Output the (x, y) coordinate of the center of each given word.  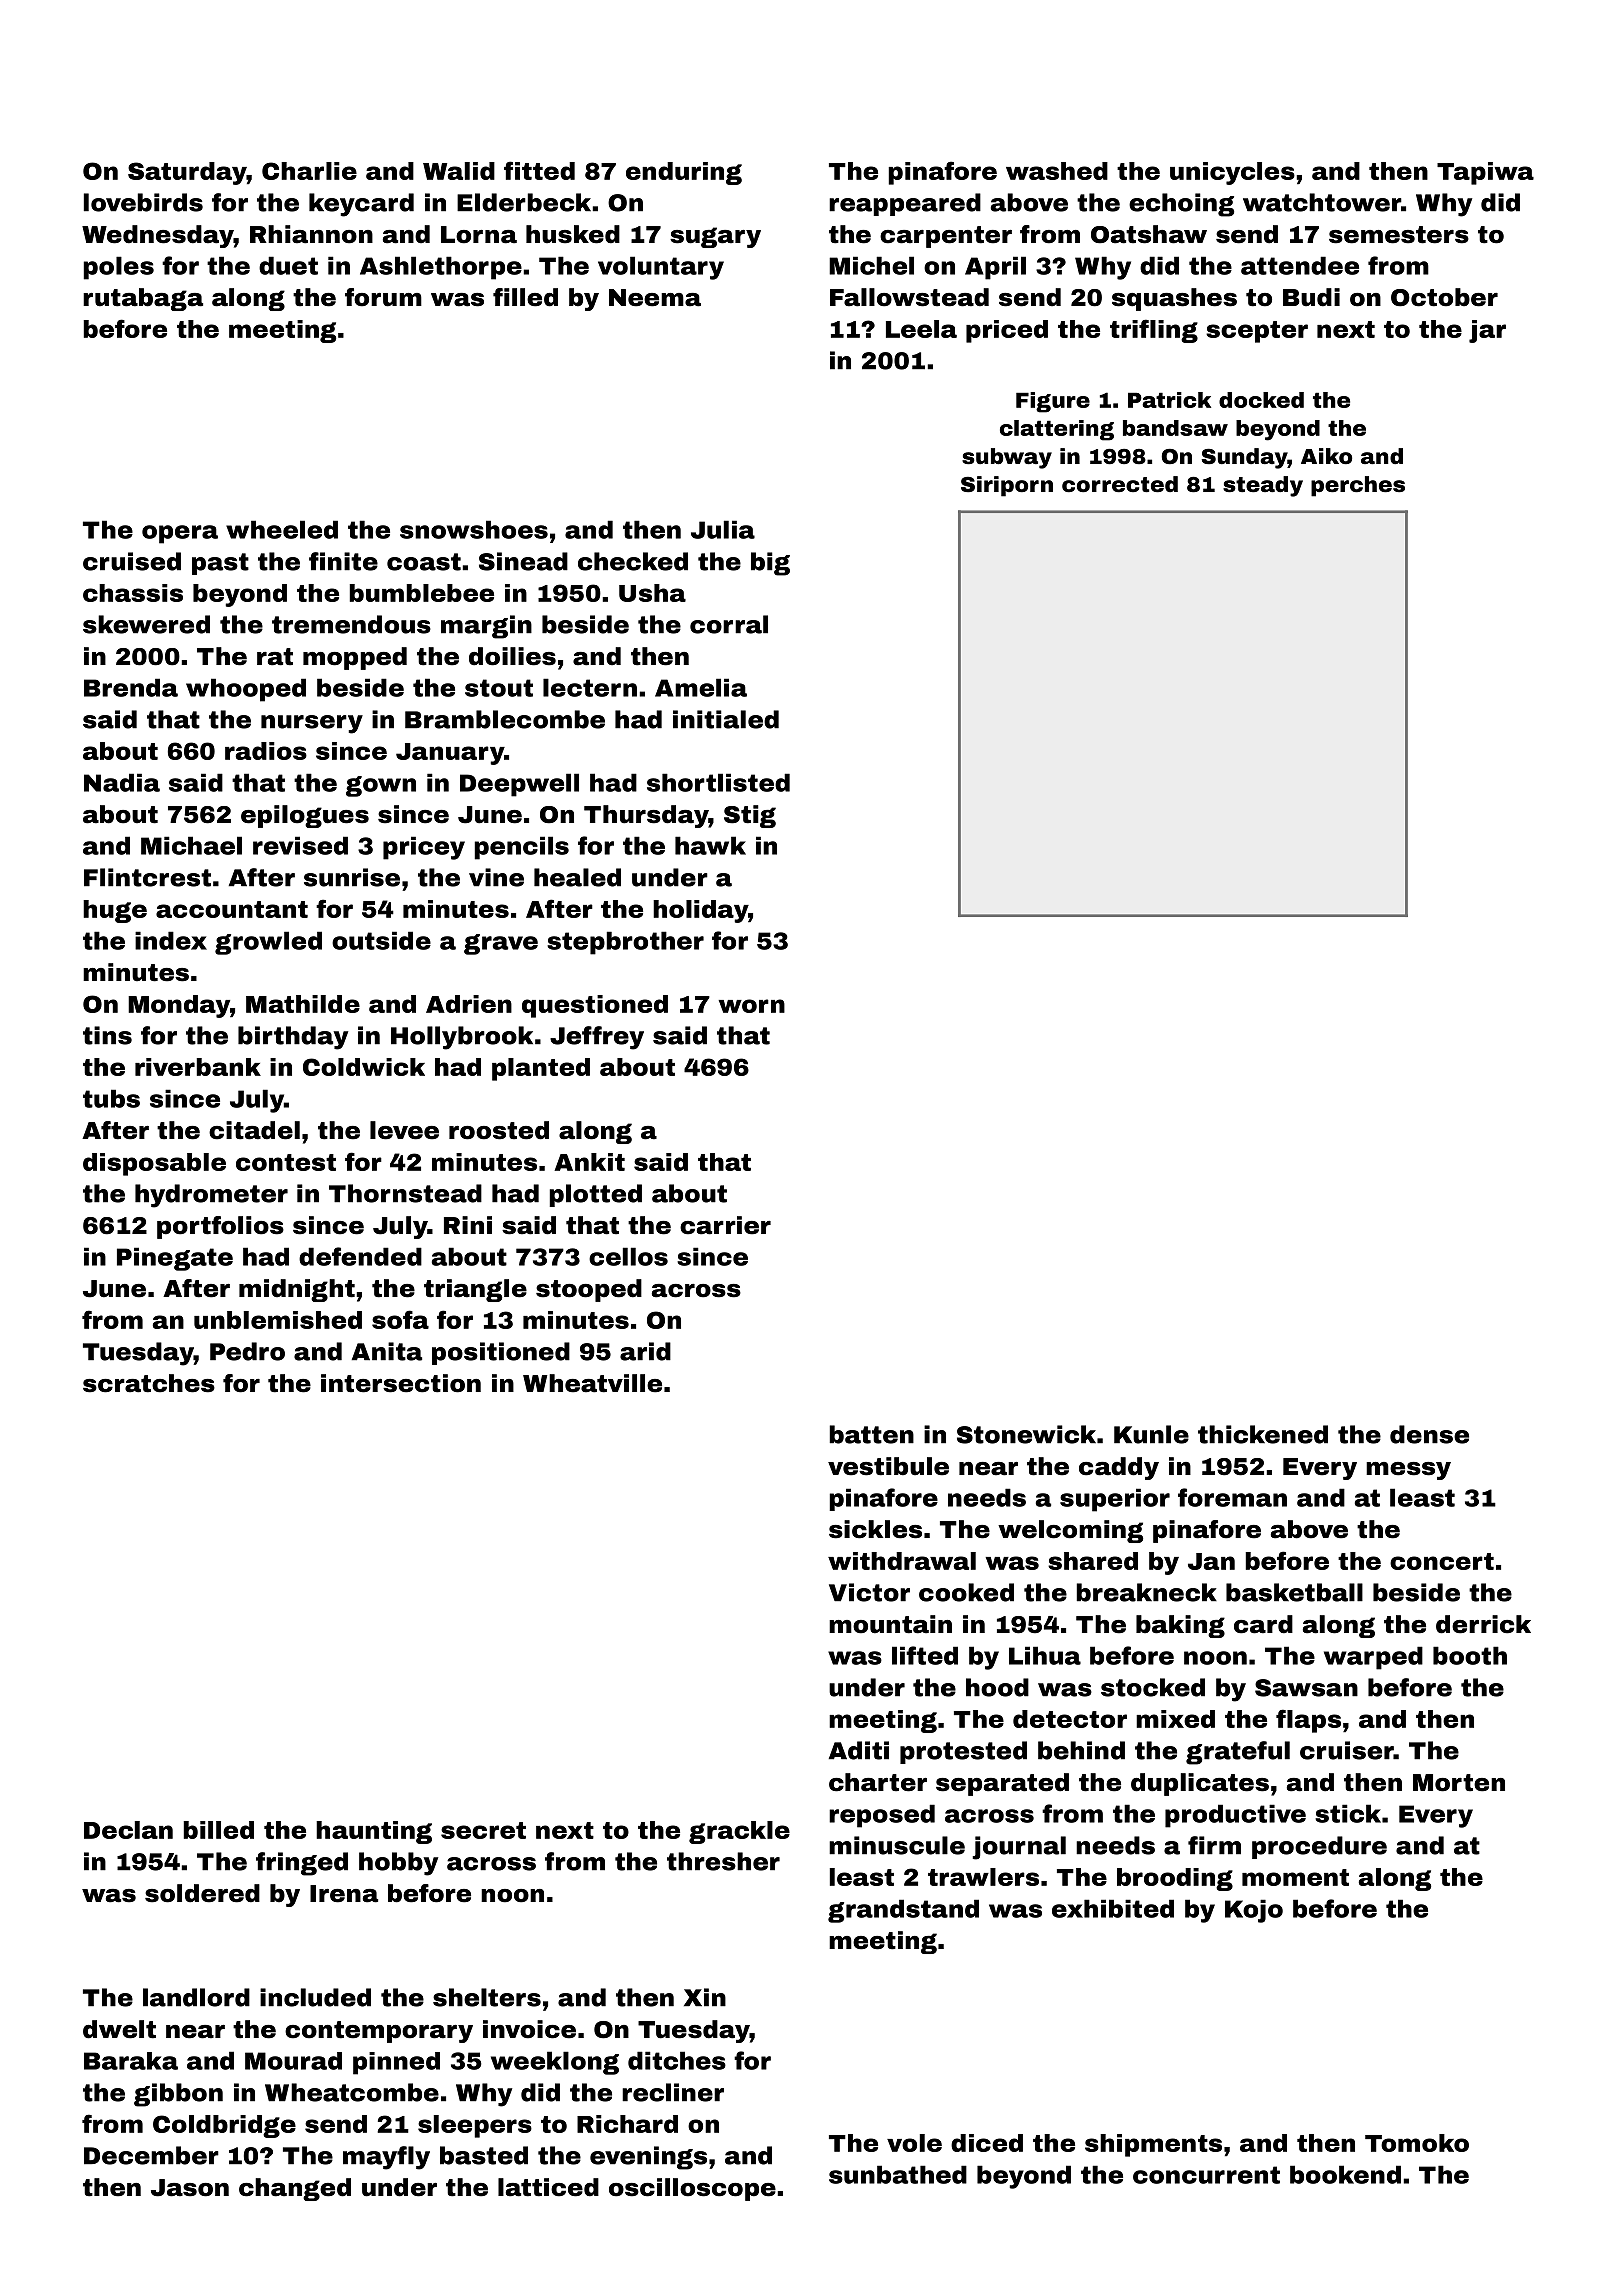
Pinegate (175, 1259)
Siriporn (1007, 486)
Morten (1459, 1783)
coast (424, 562)
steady (1263, 486)
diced (987, 2143)
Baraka (131, 2061)
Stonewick (1026, 1434)
